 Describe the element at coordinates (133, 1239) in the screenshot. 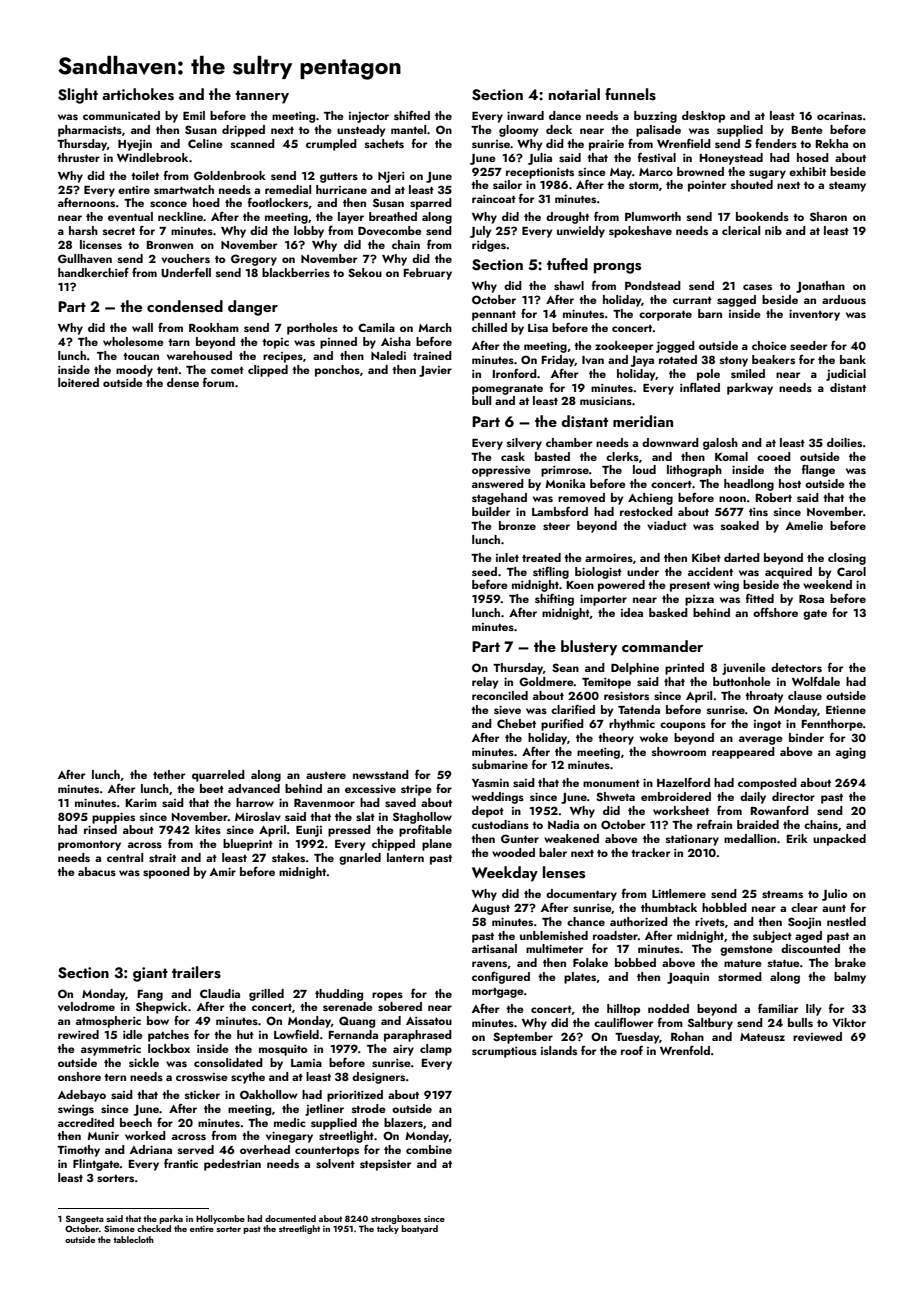

I see `tablecloth` at that location.
